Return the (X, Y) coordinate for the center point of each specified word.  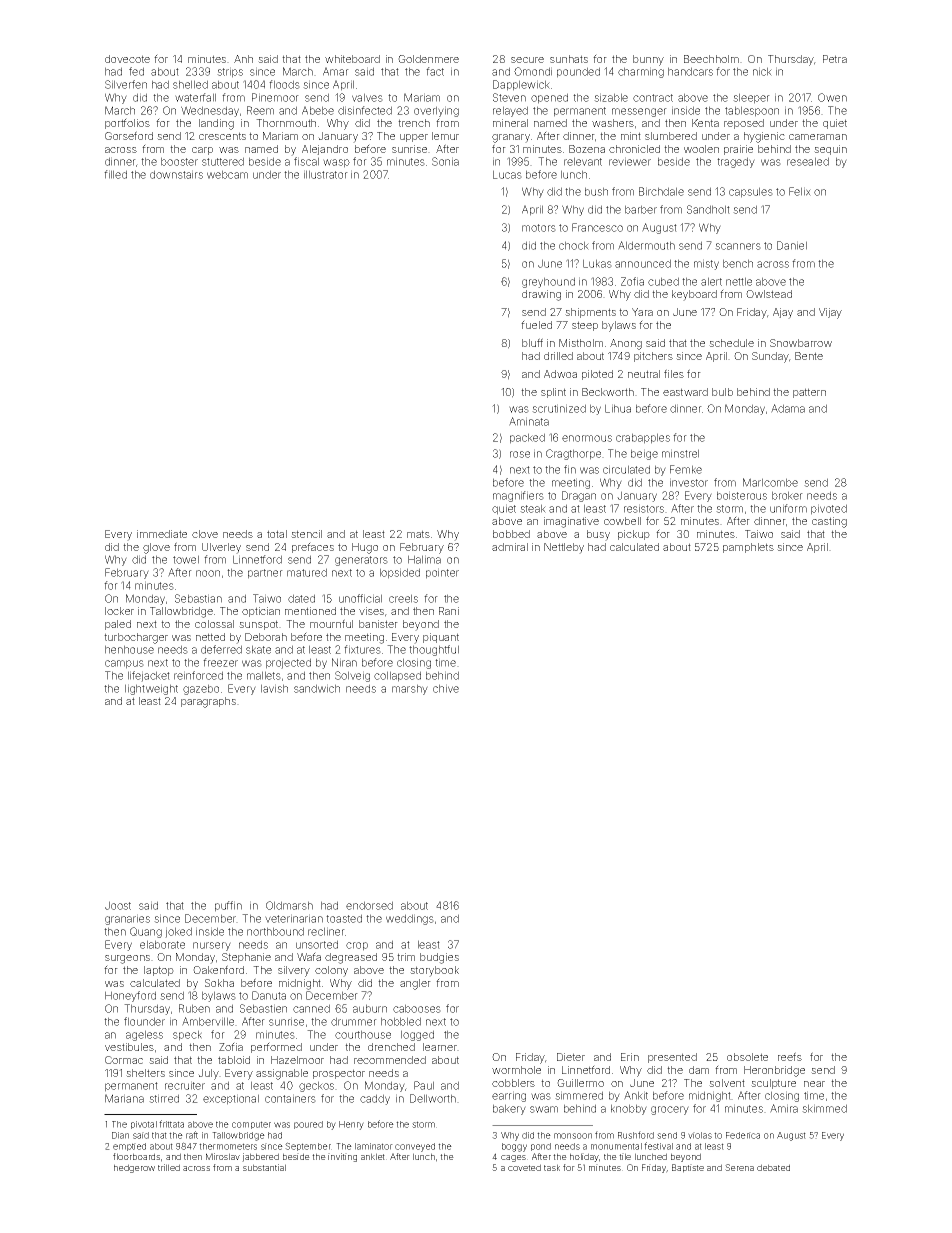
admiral (510, 547)
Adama (788, 408)
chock (574, 245)
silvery (294, 971)
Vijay (830, 313)
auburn (370, 1008)
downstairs (176, 174)
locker (119, 611)
